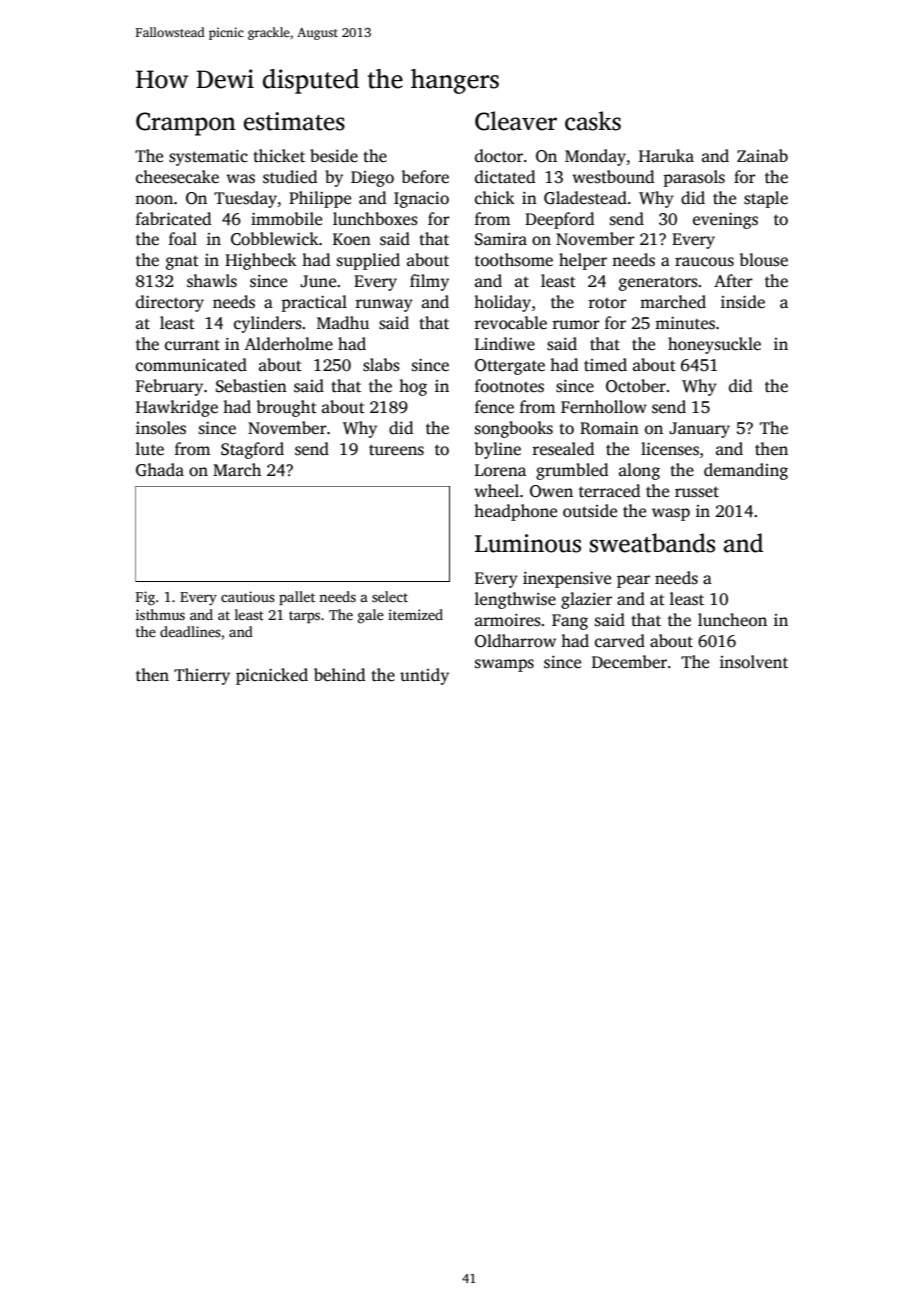  I want to click on Thierry, so click(202, 676).
